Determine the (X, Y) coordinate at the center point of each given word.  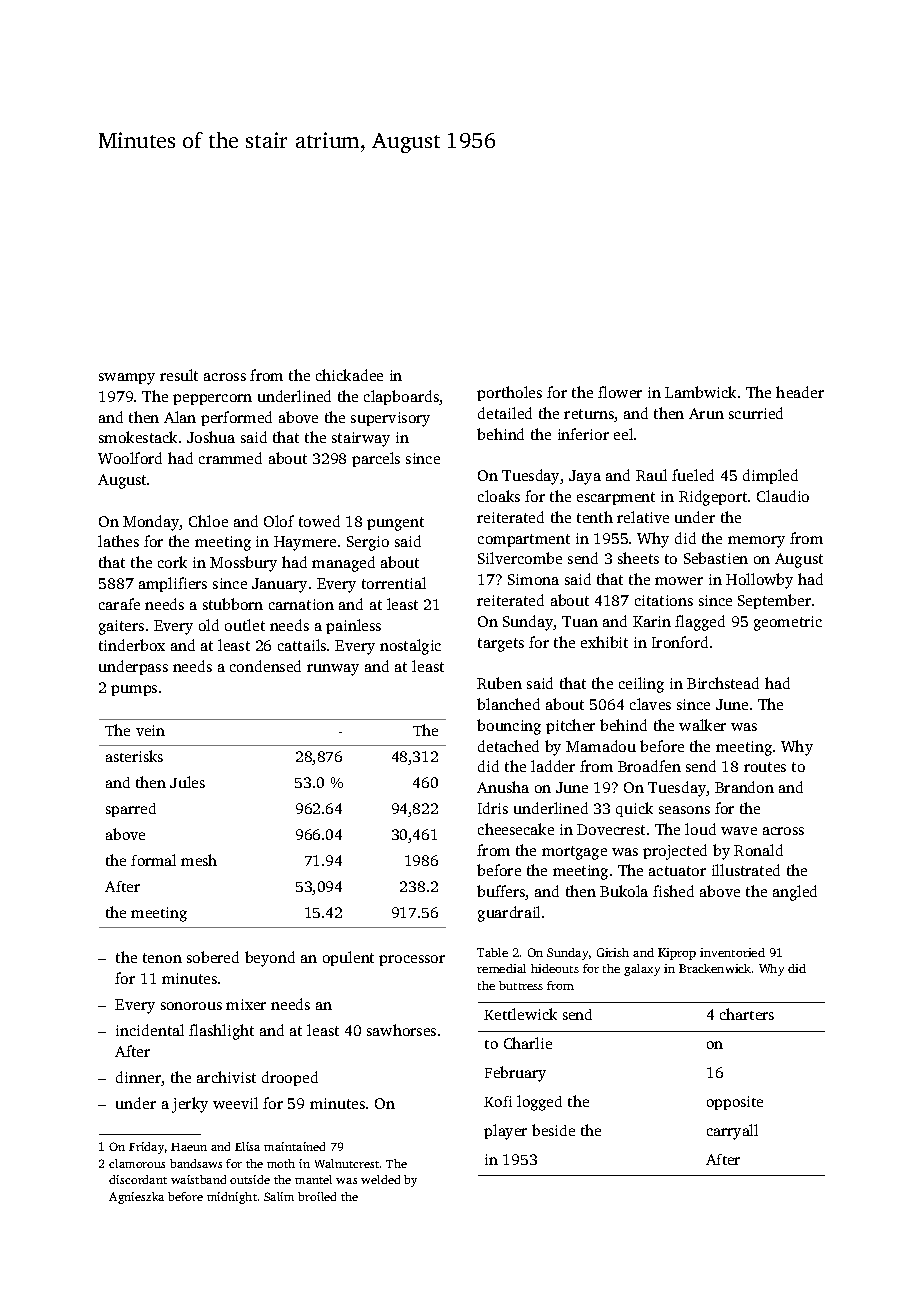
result (179, 375)
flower (620, 392)
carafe (119, 604)
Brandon (744, 787)
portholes (509, 393)
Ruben (499, 683)
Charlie (528, 1043)
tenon (162, 958)
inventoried (732, 952)
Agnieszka (136, 1198)
